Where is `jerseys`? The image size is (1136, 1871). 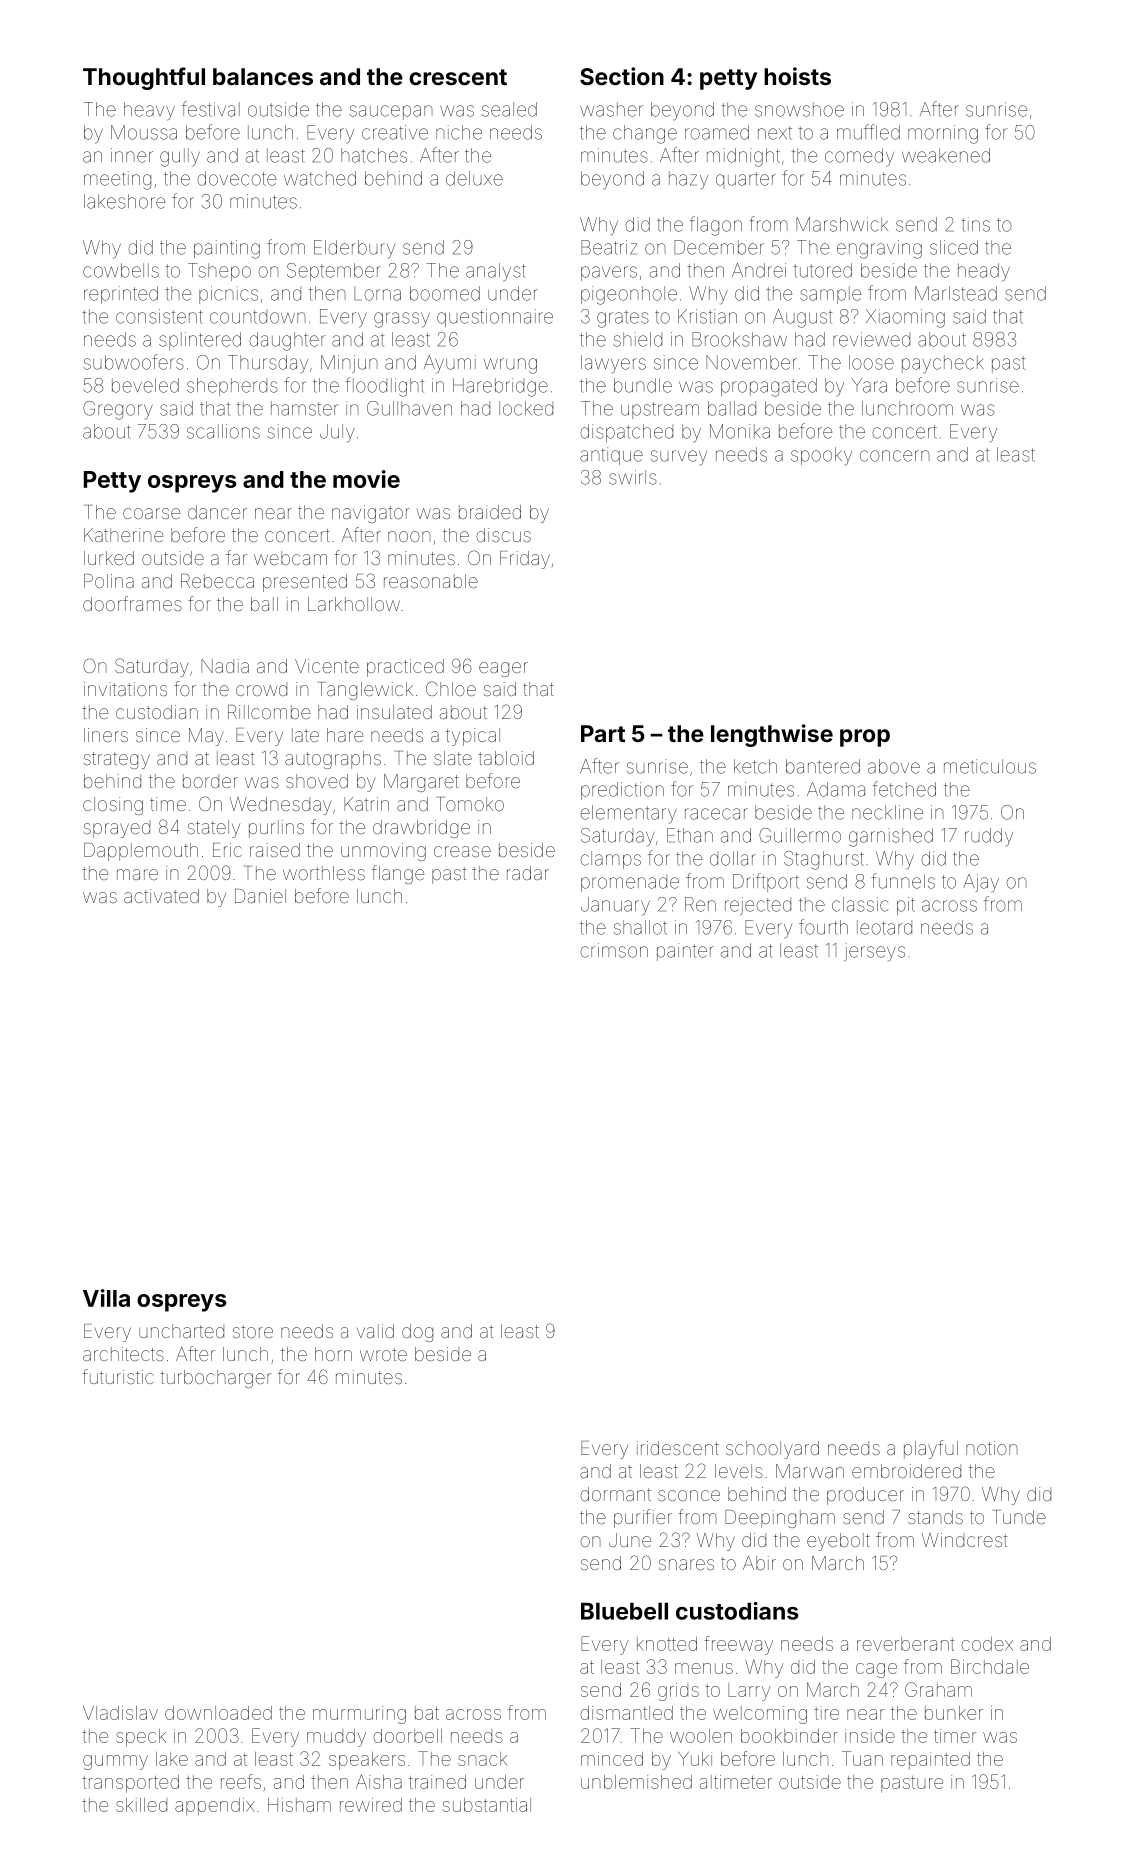 jerseys is located at coordinates (874, 952).
